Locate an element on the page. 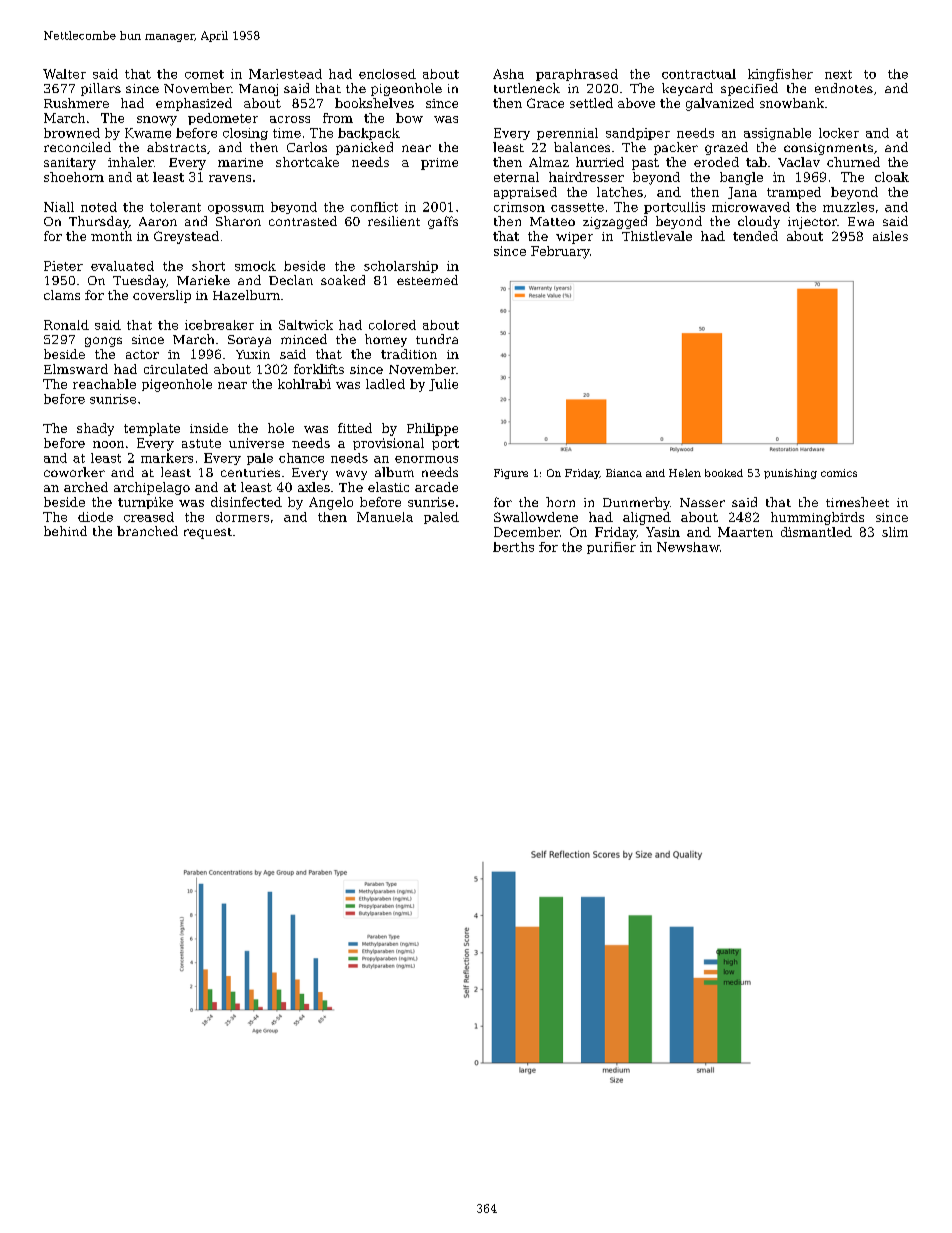  tended is located at coordinates (755, 236).
